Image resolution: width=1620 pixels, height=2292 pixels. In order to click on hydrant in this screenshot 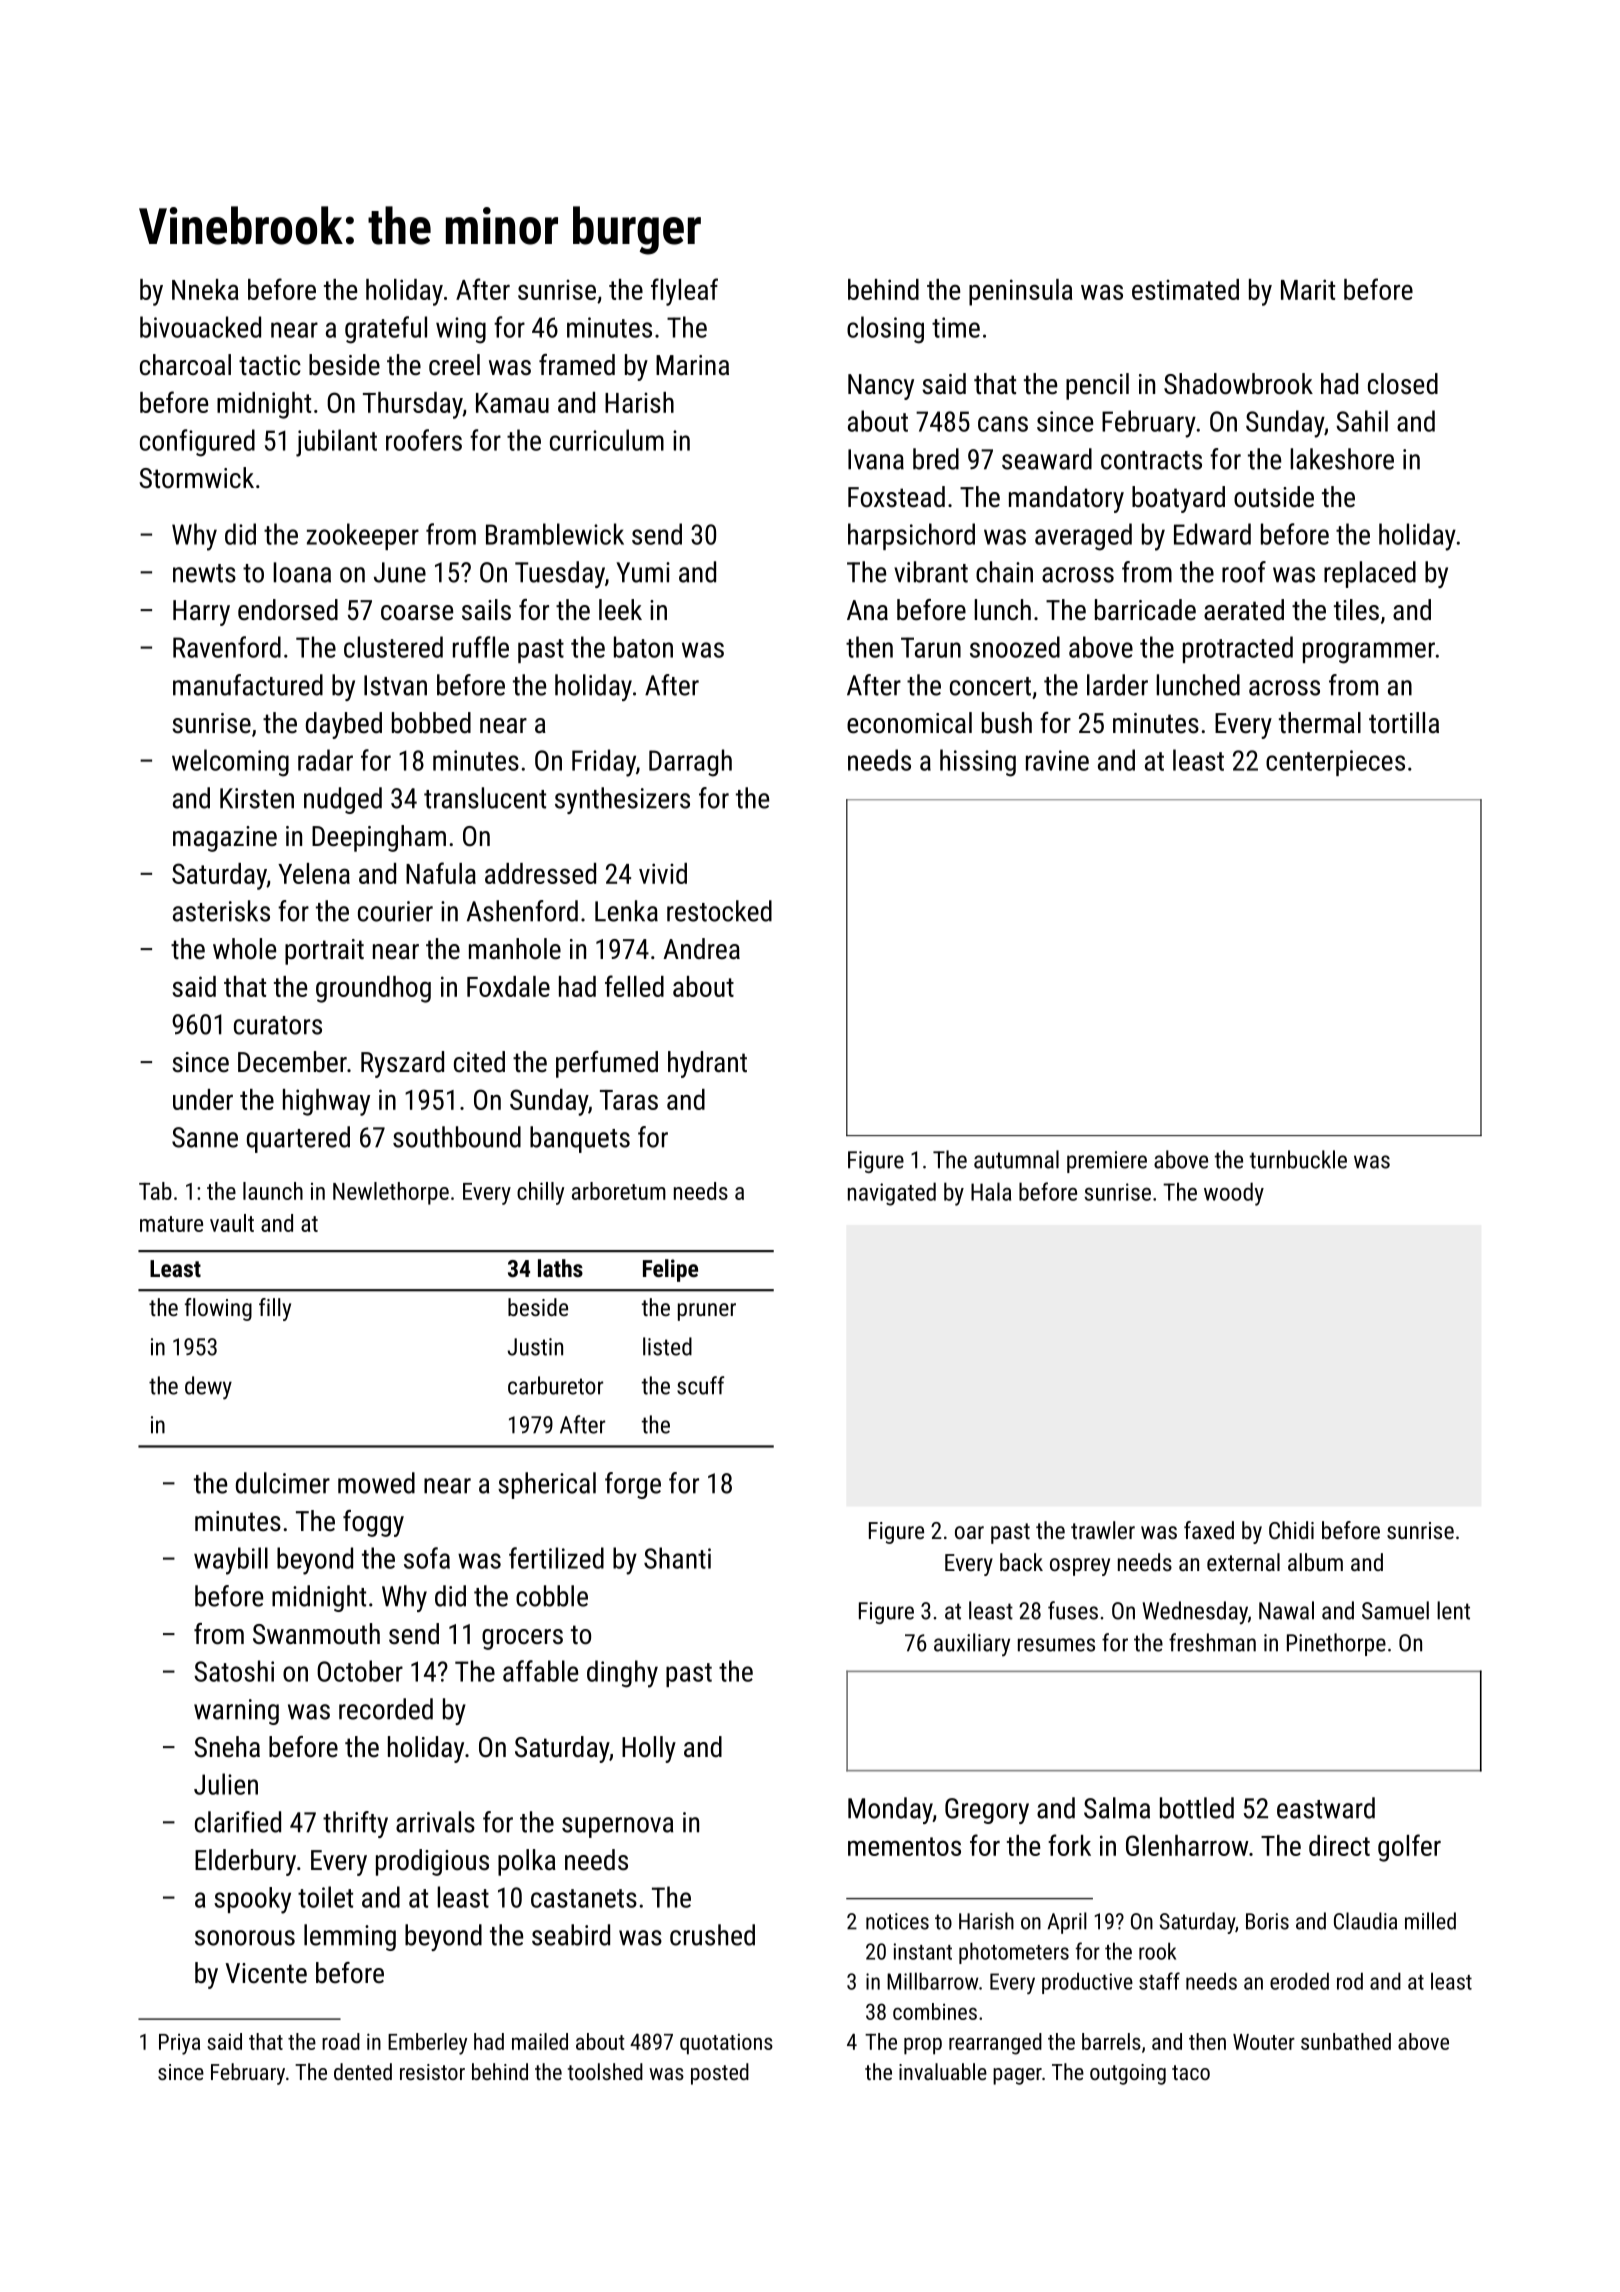, I will do `click(707, 1064)`.
